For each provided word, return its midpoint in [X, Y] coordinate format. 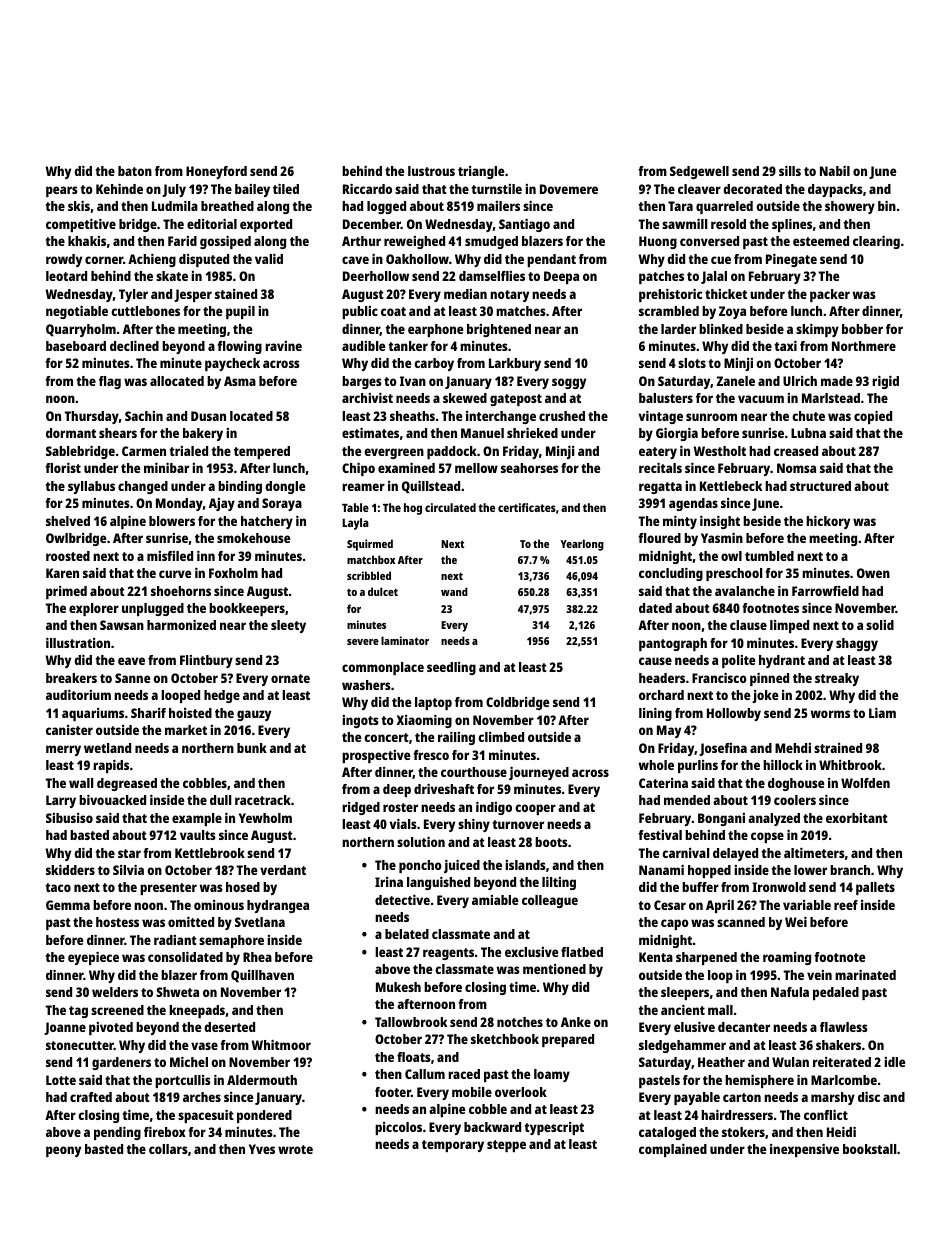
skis [79, 206]
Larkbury [515, 364]
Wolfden [865, 783]
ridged [361, 808]
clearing [876, 242]
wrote [295, 1149]
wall [81, 783]
